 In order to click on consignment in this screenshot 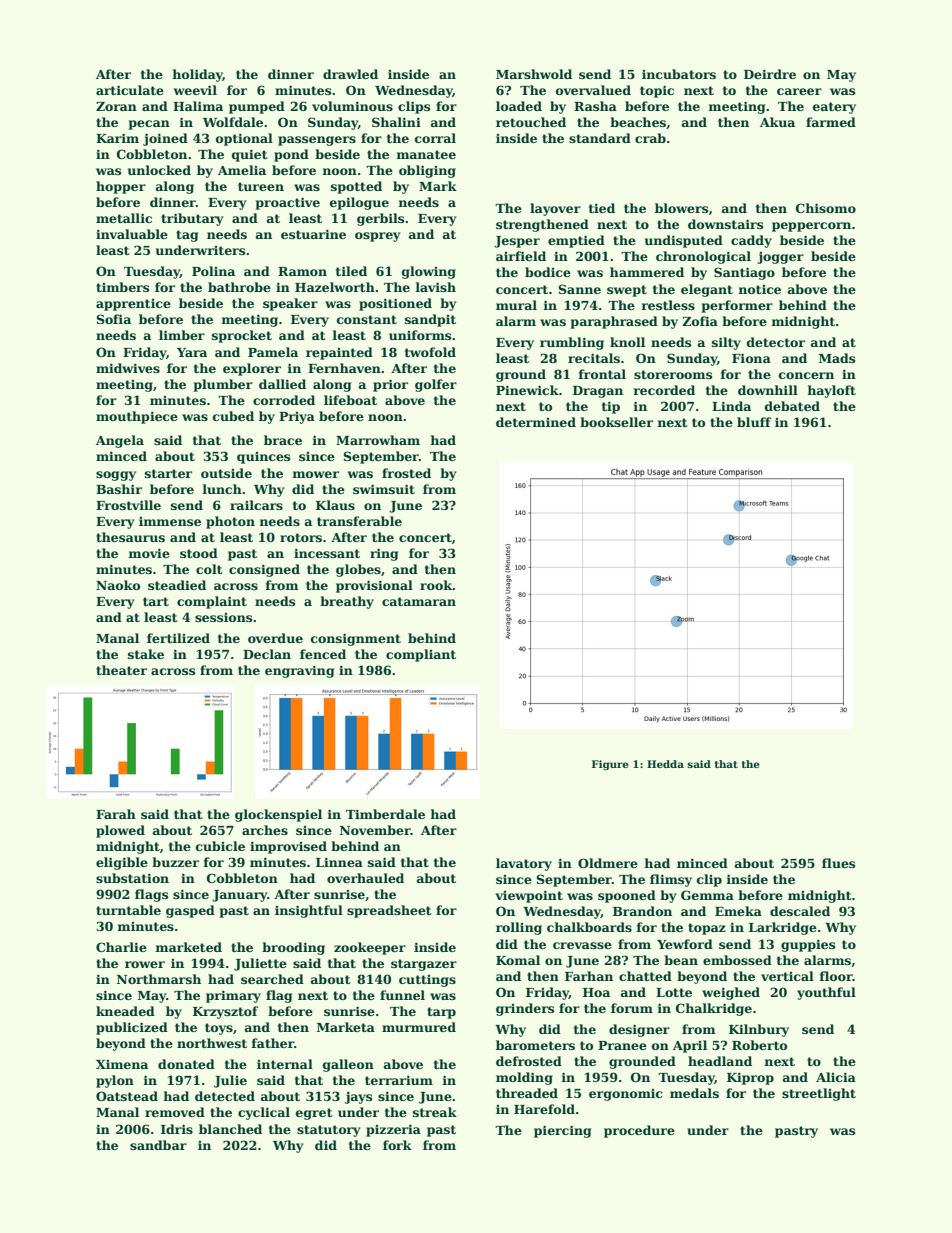, I will do `click(356, 639)`.
